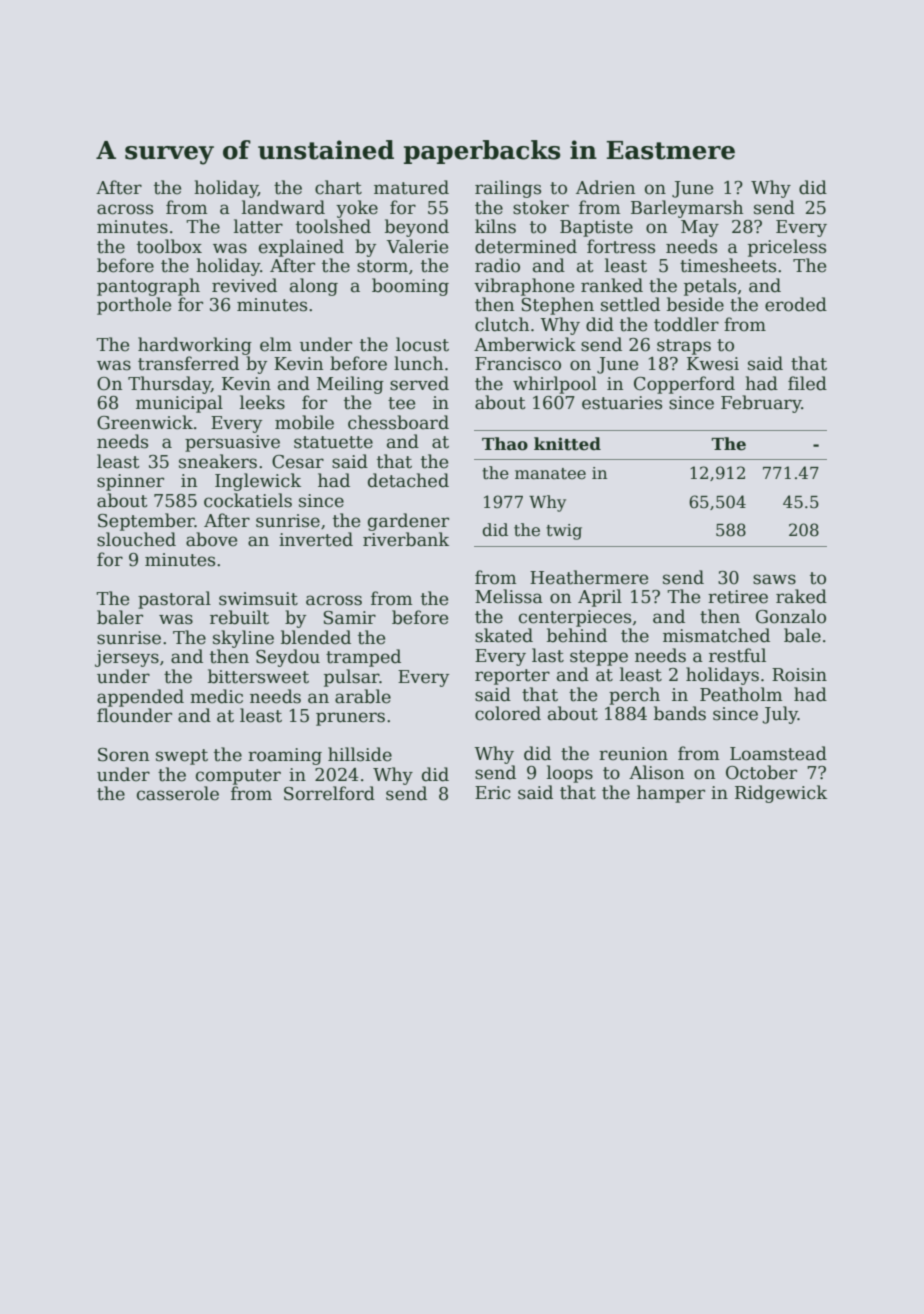 Image resolution: width=924 pixels, height=1314 pixels. What do you see at coordinates (555, 385) in the image?
I see `whirlpool` at bounding box center [555, 385].
